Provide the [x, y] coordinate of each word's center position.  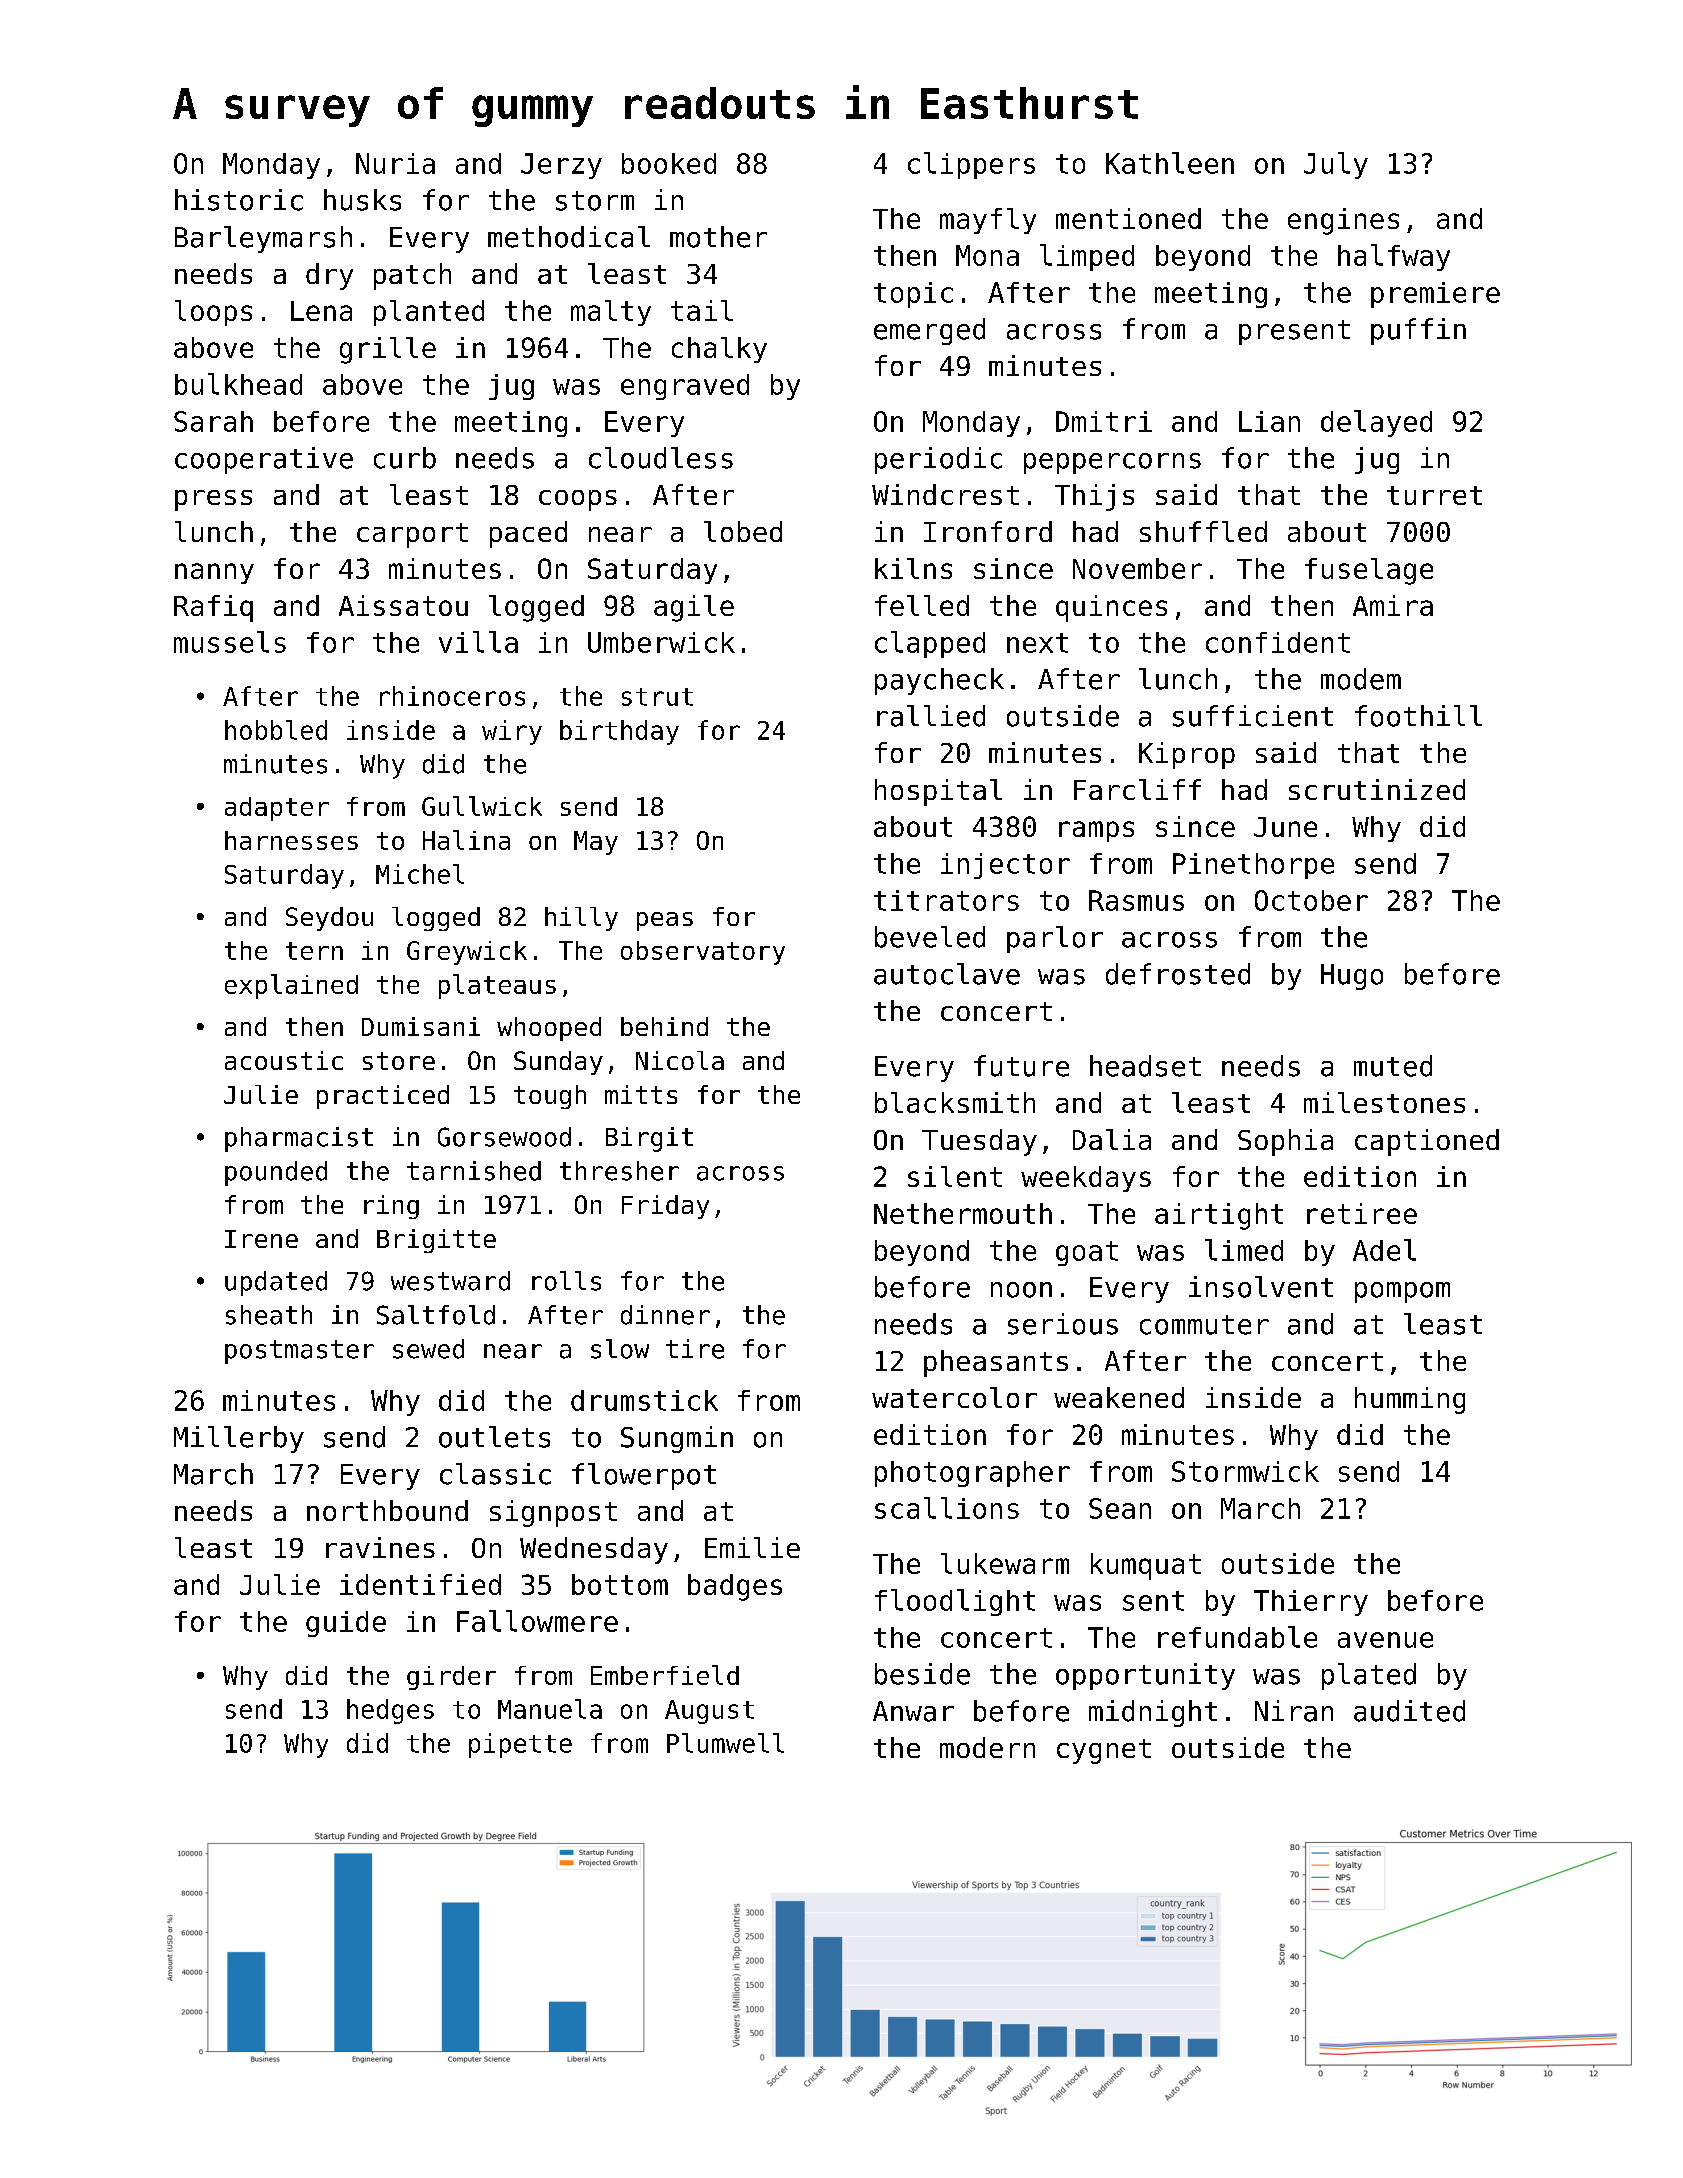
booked [669, 163]
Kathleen [1170, 163]
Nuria [395, 163]
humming [1410, 1400]
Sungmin [677, 1439]
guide [346, 1624]
